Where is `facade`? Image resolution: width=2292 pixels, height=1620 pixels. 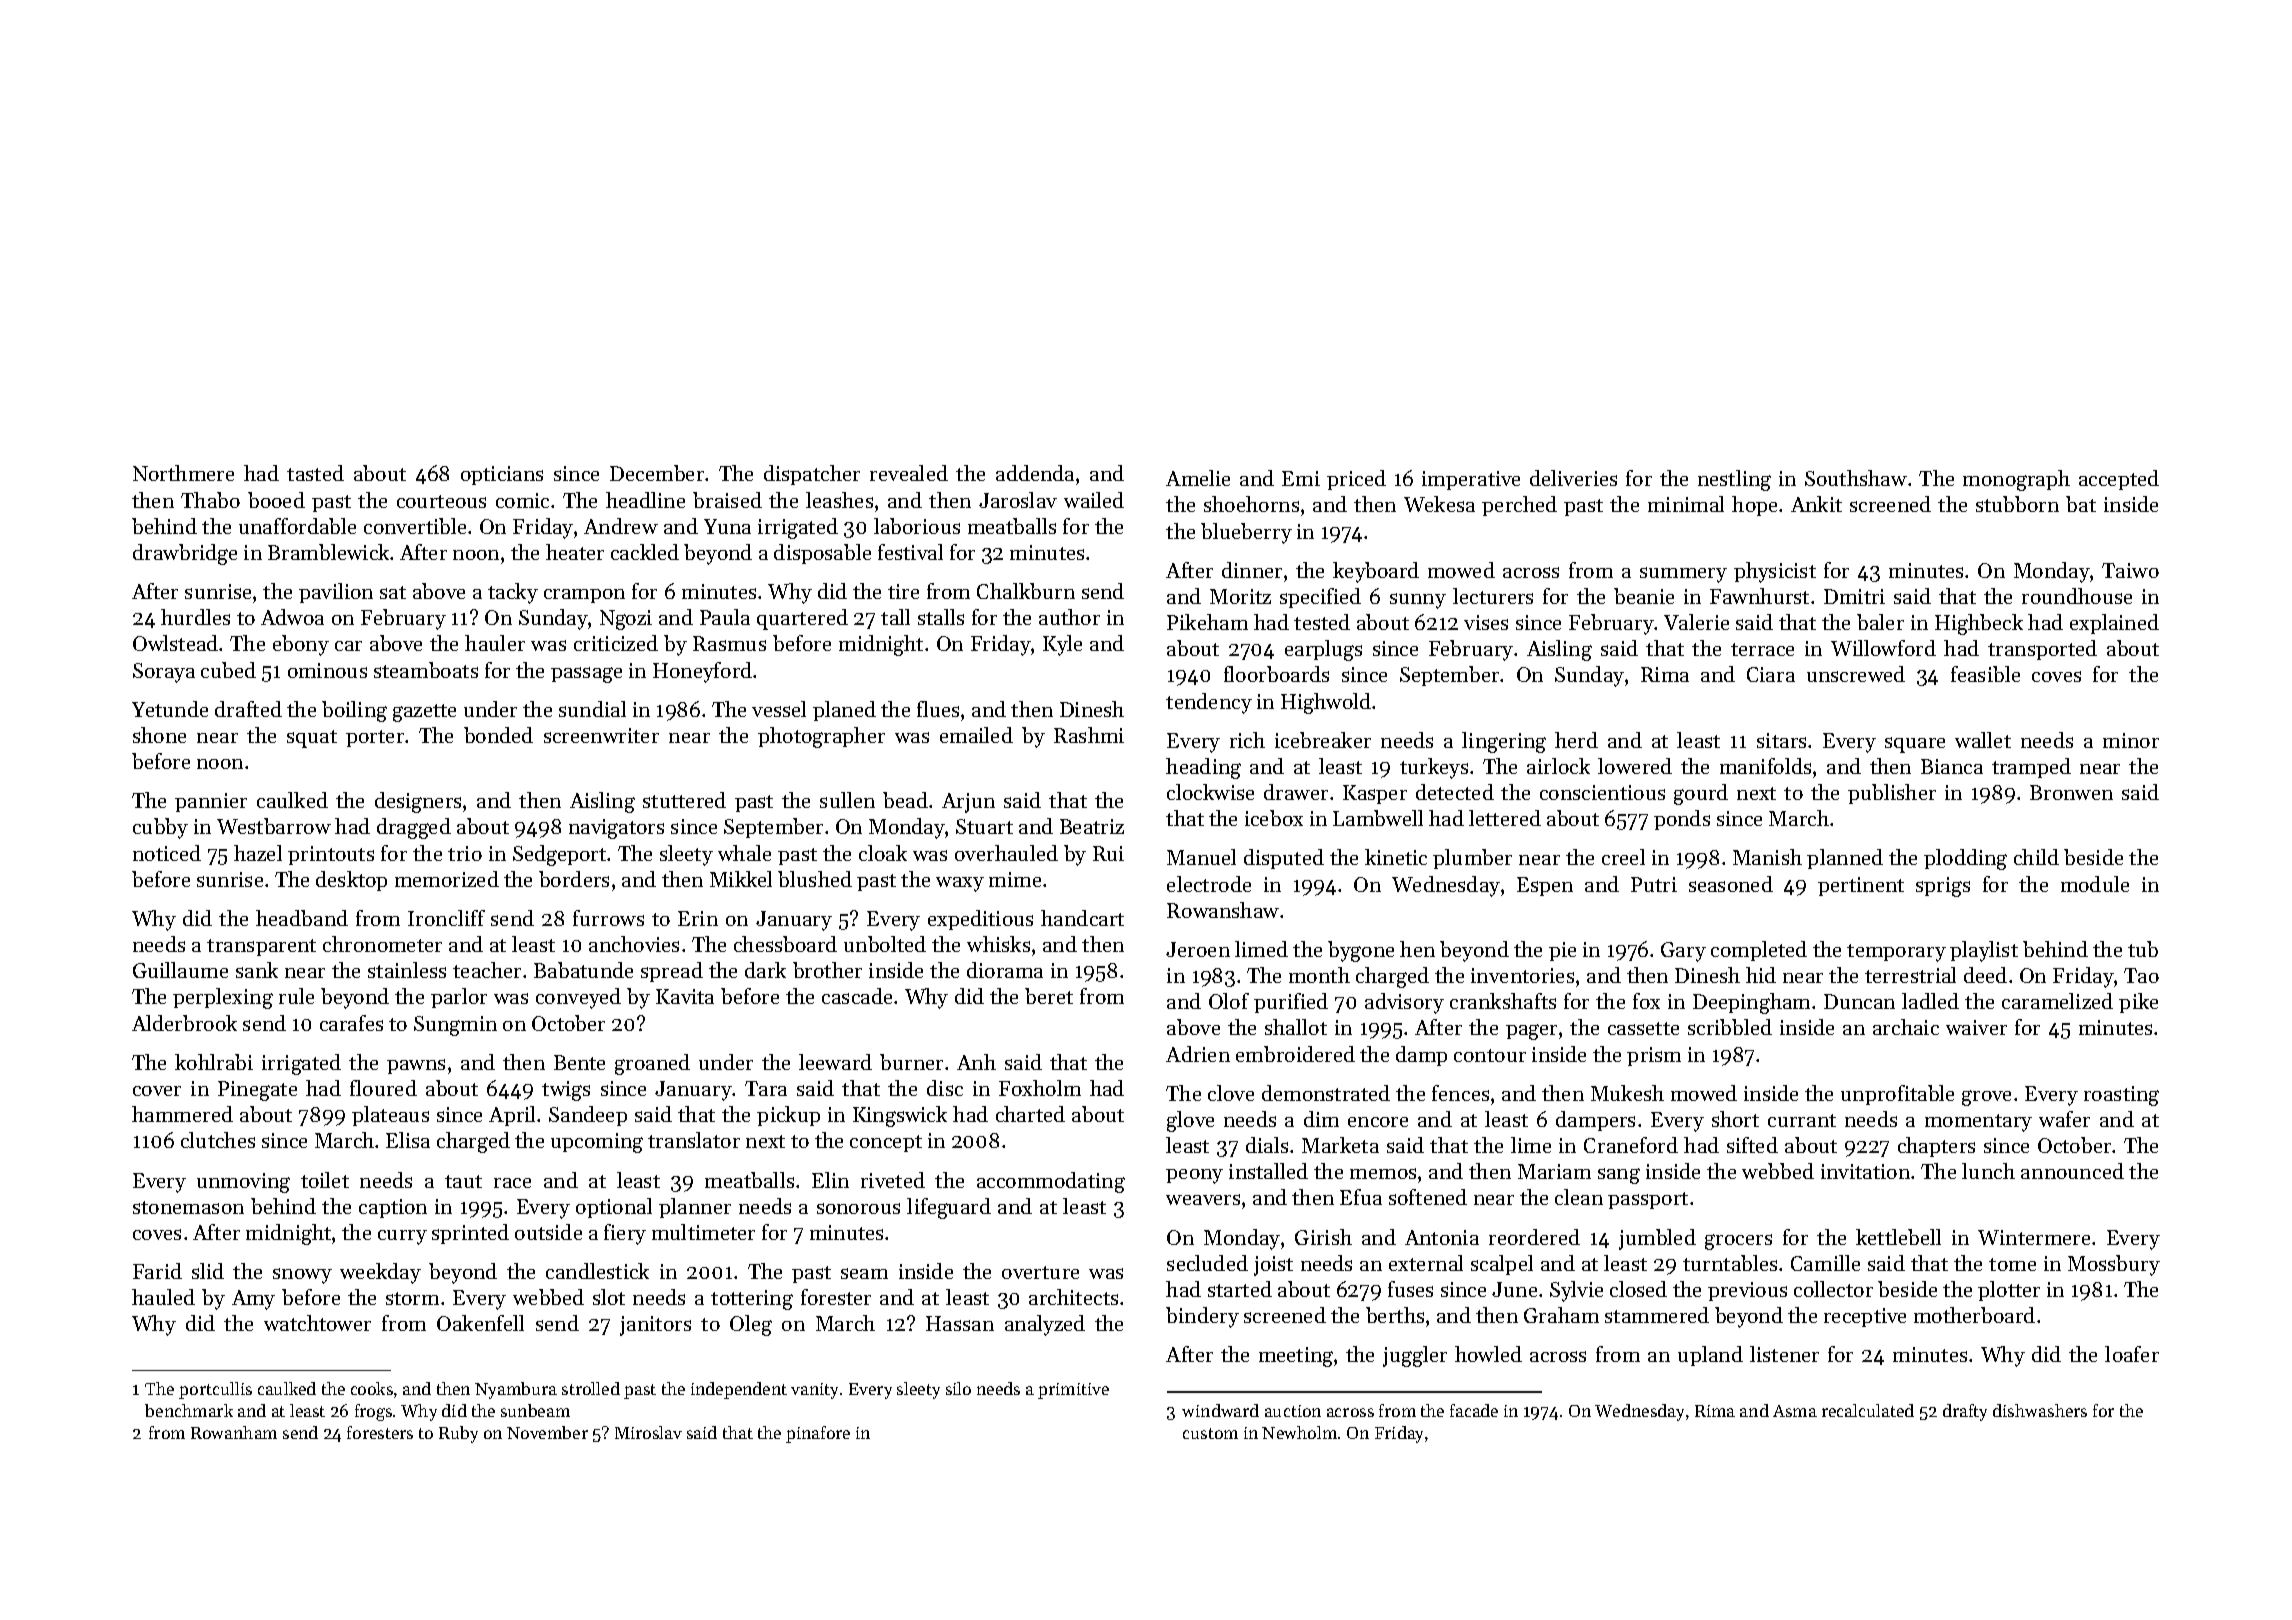 facade is located at coordinates (1474, 1410).
